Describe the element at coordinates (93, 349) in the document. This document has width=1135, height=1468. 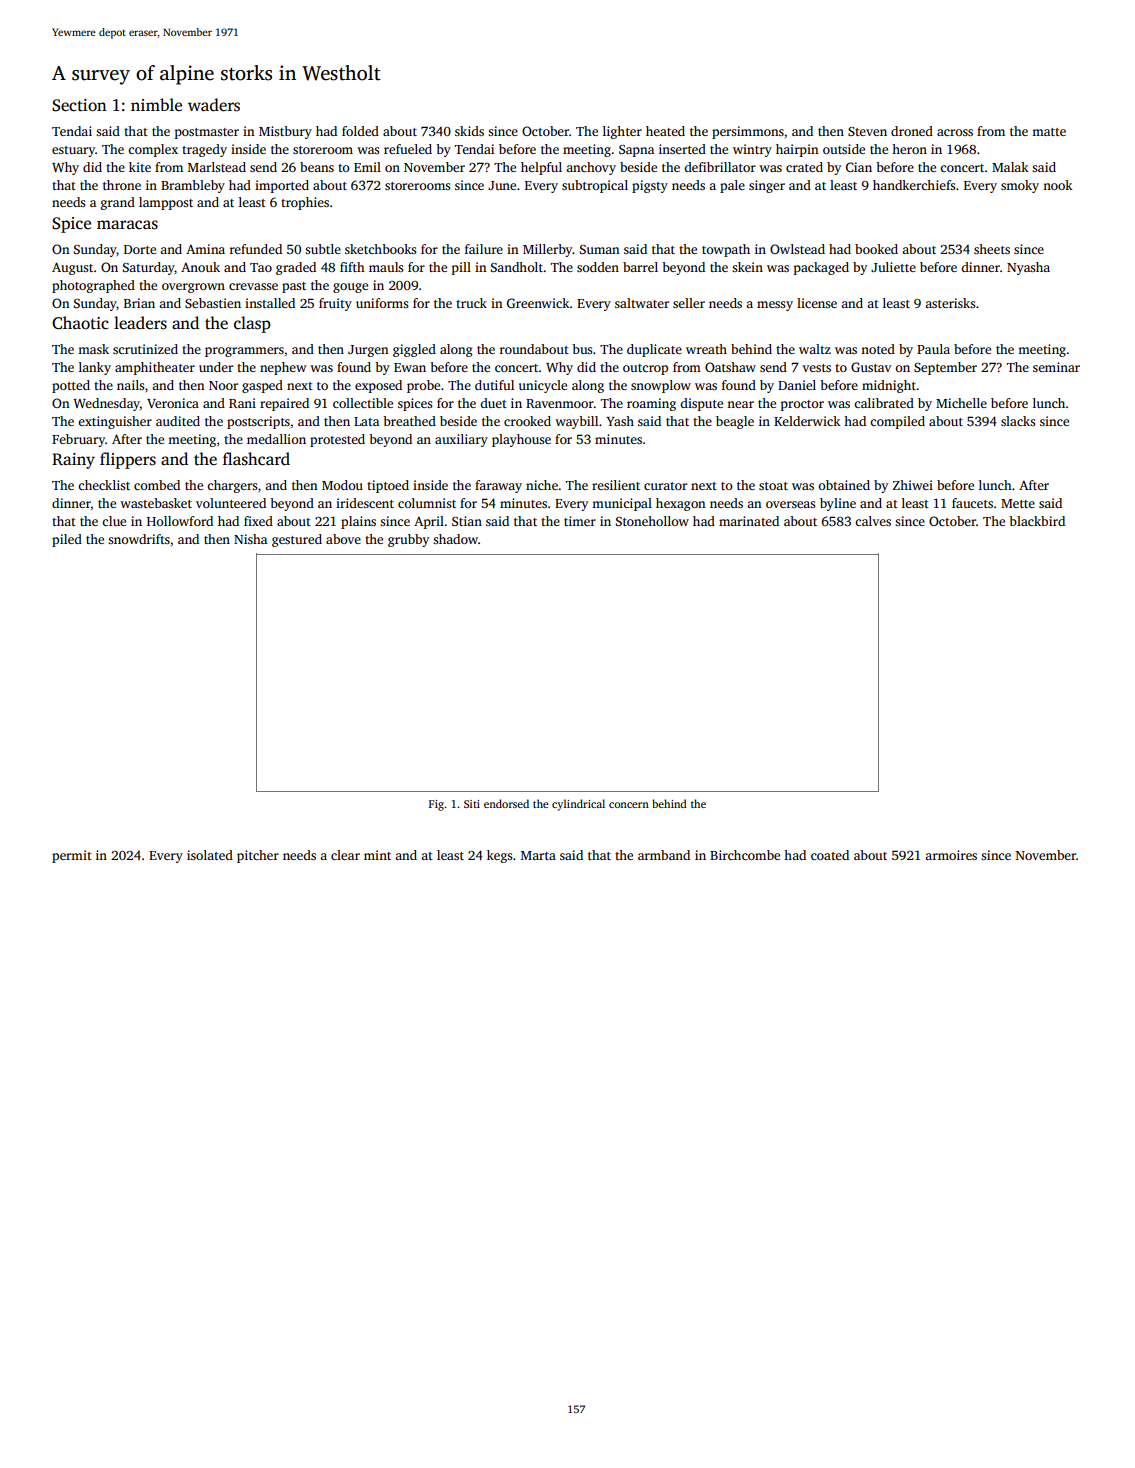
I see `mask` at that location.
